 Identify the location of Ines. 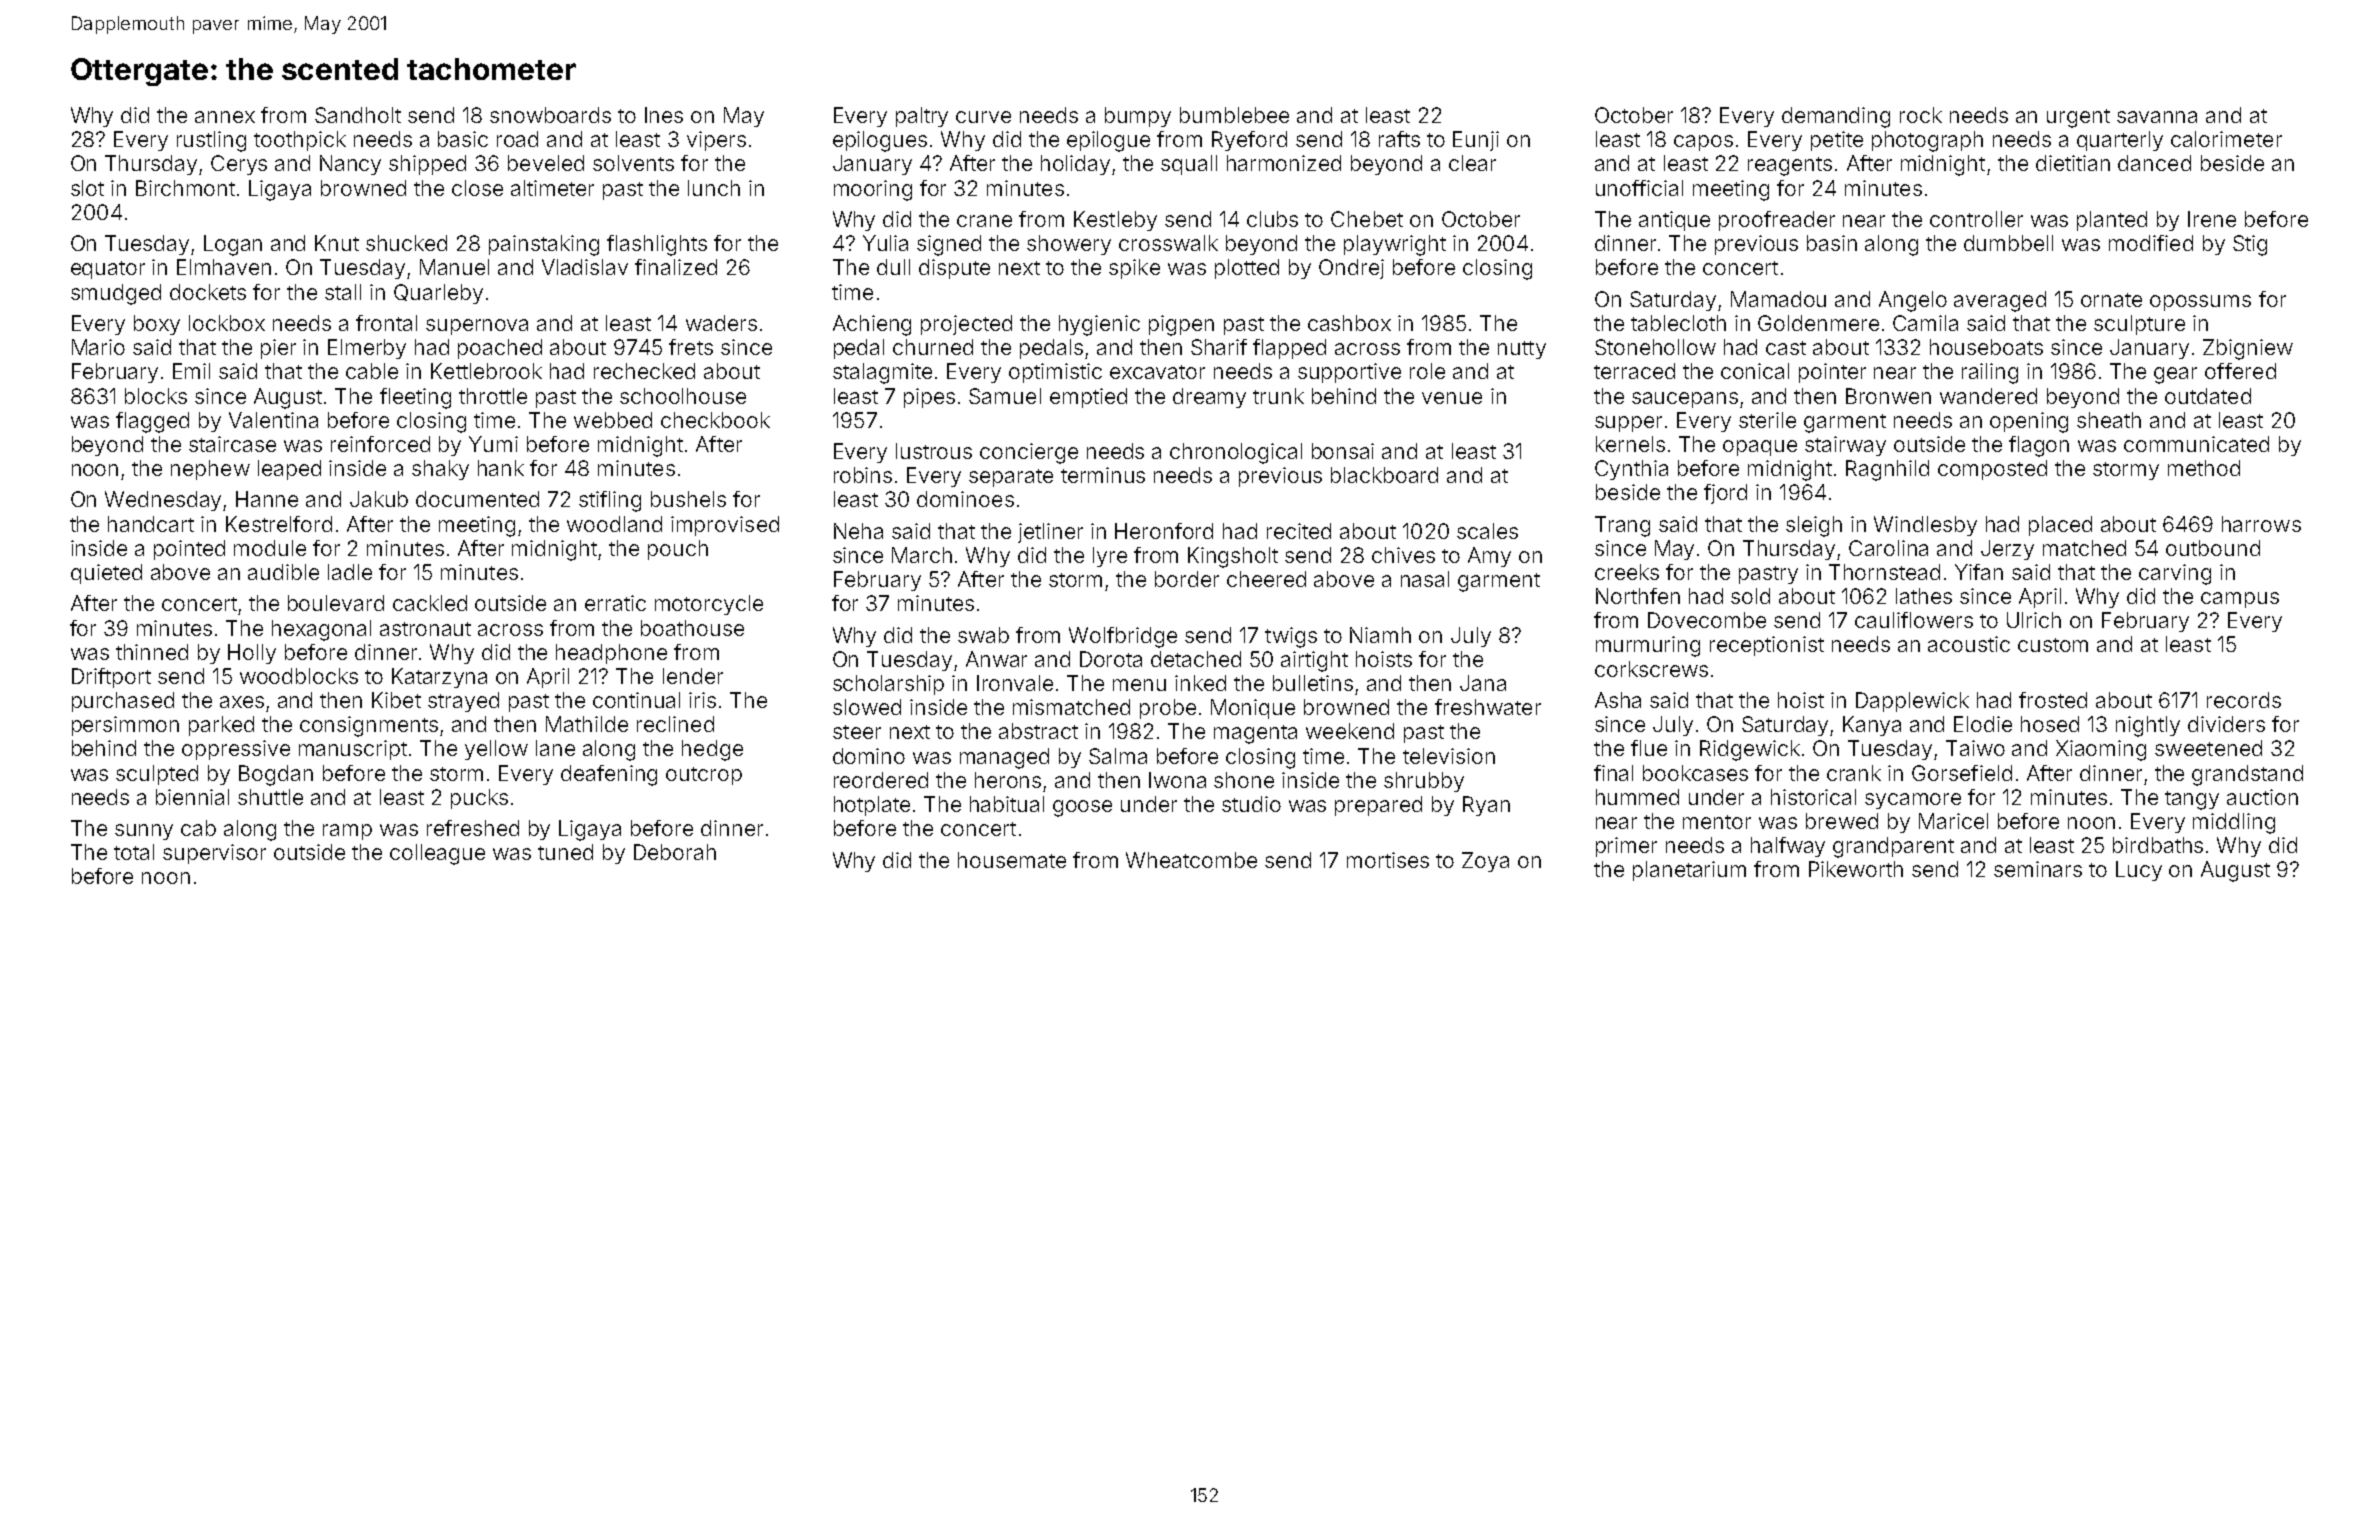
(664, 115).
